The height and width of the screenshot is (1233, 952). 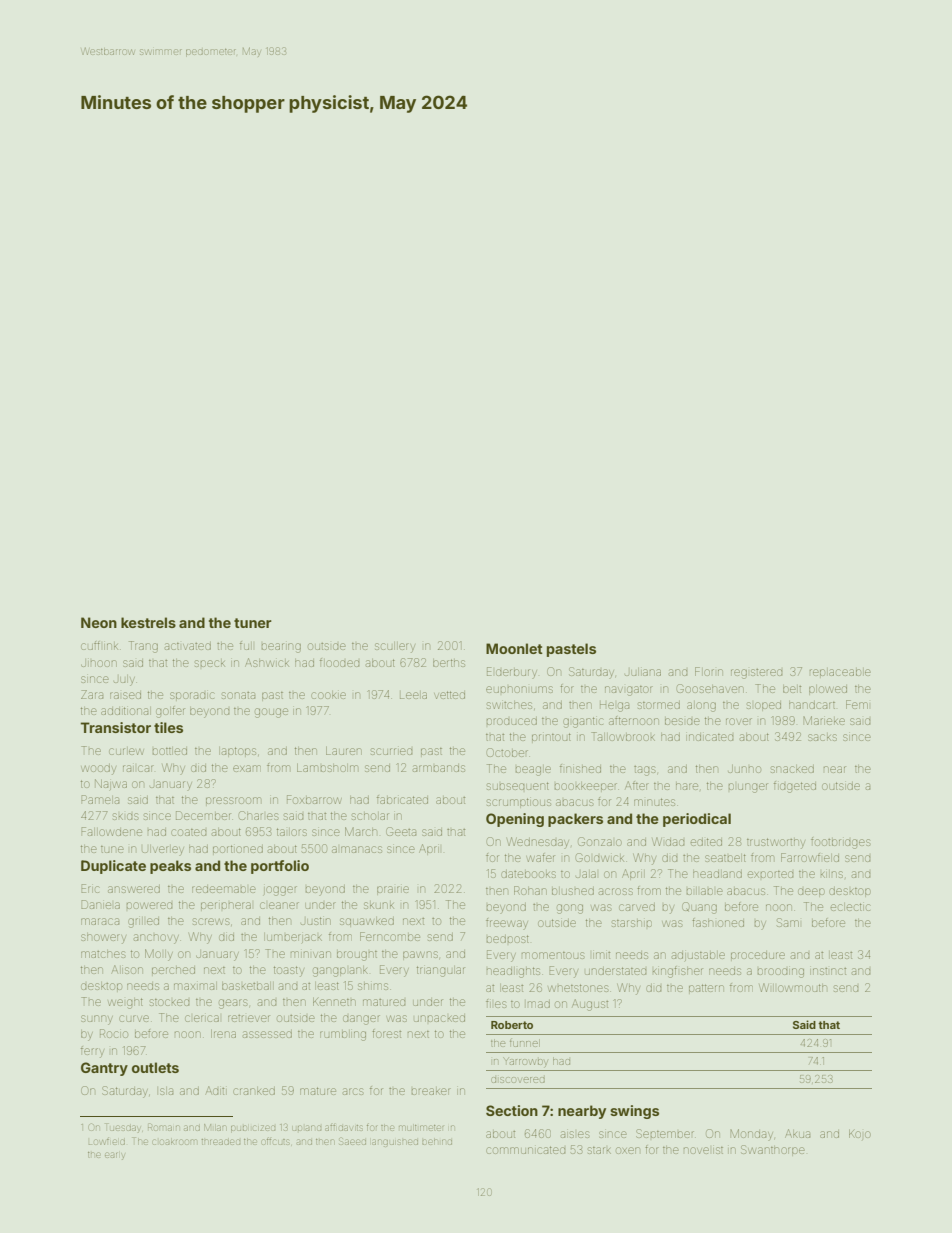 What do you see at coordinates (156, 939) in the screenshot?
I see `anchovy` at bounding box center [156, 939].
